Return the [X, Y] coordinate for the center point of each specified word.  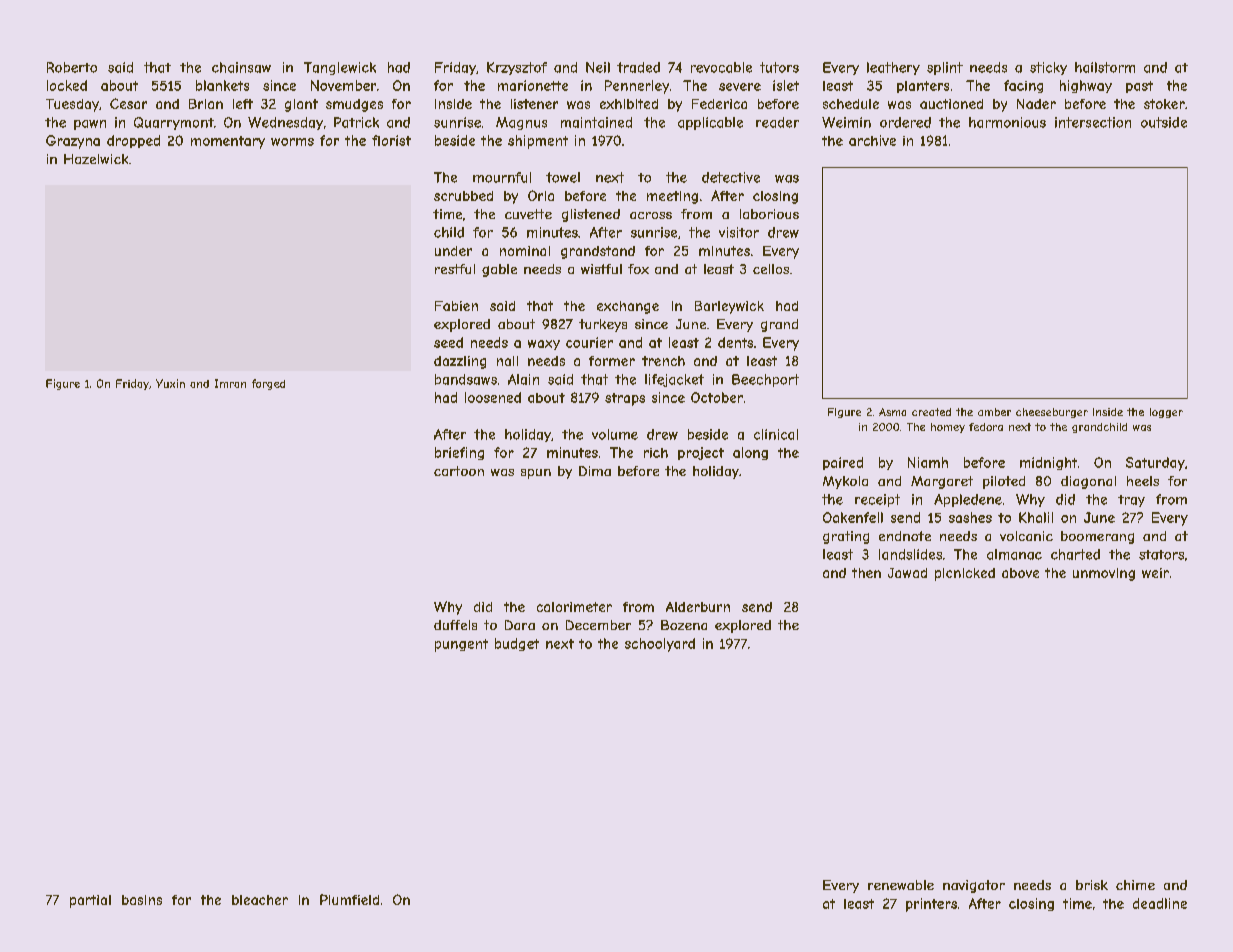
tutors [779, 67]
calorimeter [574, 607]
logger [1166, 413]
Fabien [456, 306]
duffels [455, 625]
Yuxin [170, 383]
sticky [1048, 68]
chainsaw [241, 67]
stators [1161, 555]
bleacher [260, 900]
